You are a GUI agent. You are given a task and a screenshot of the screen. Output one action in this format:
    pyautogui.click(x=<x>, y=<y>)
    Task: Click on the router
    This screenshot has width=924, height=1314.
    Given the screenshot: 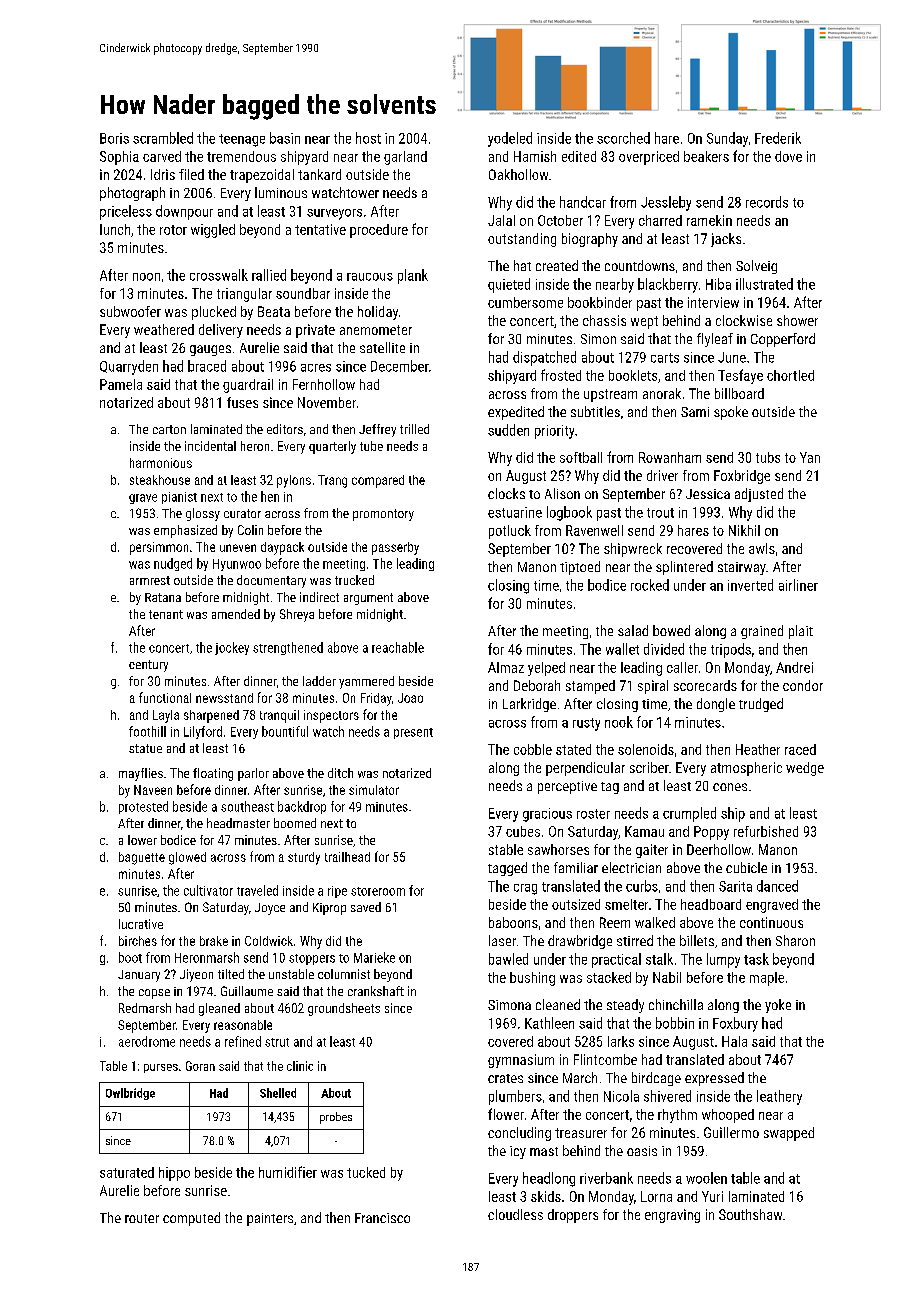 What is the action you would take?
    pyautogui.click(x=142, y=1218)
